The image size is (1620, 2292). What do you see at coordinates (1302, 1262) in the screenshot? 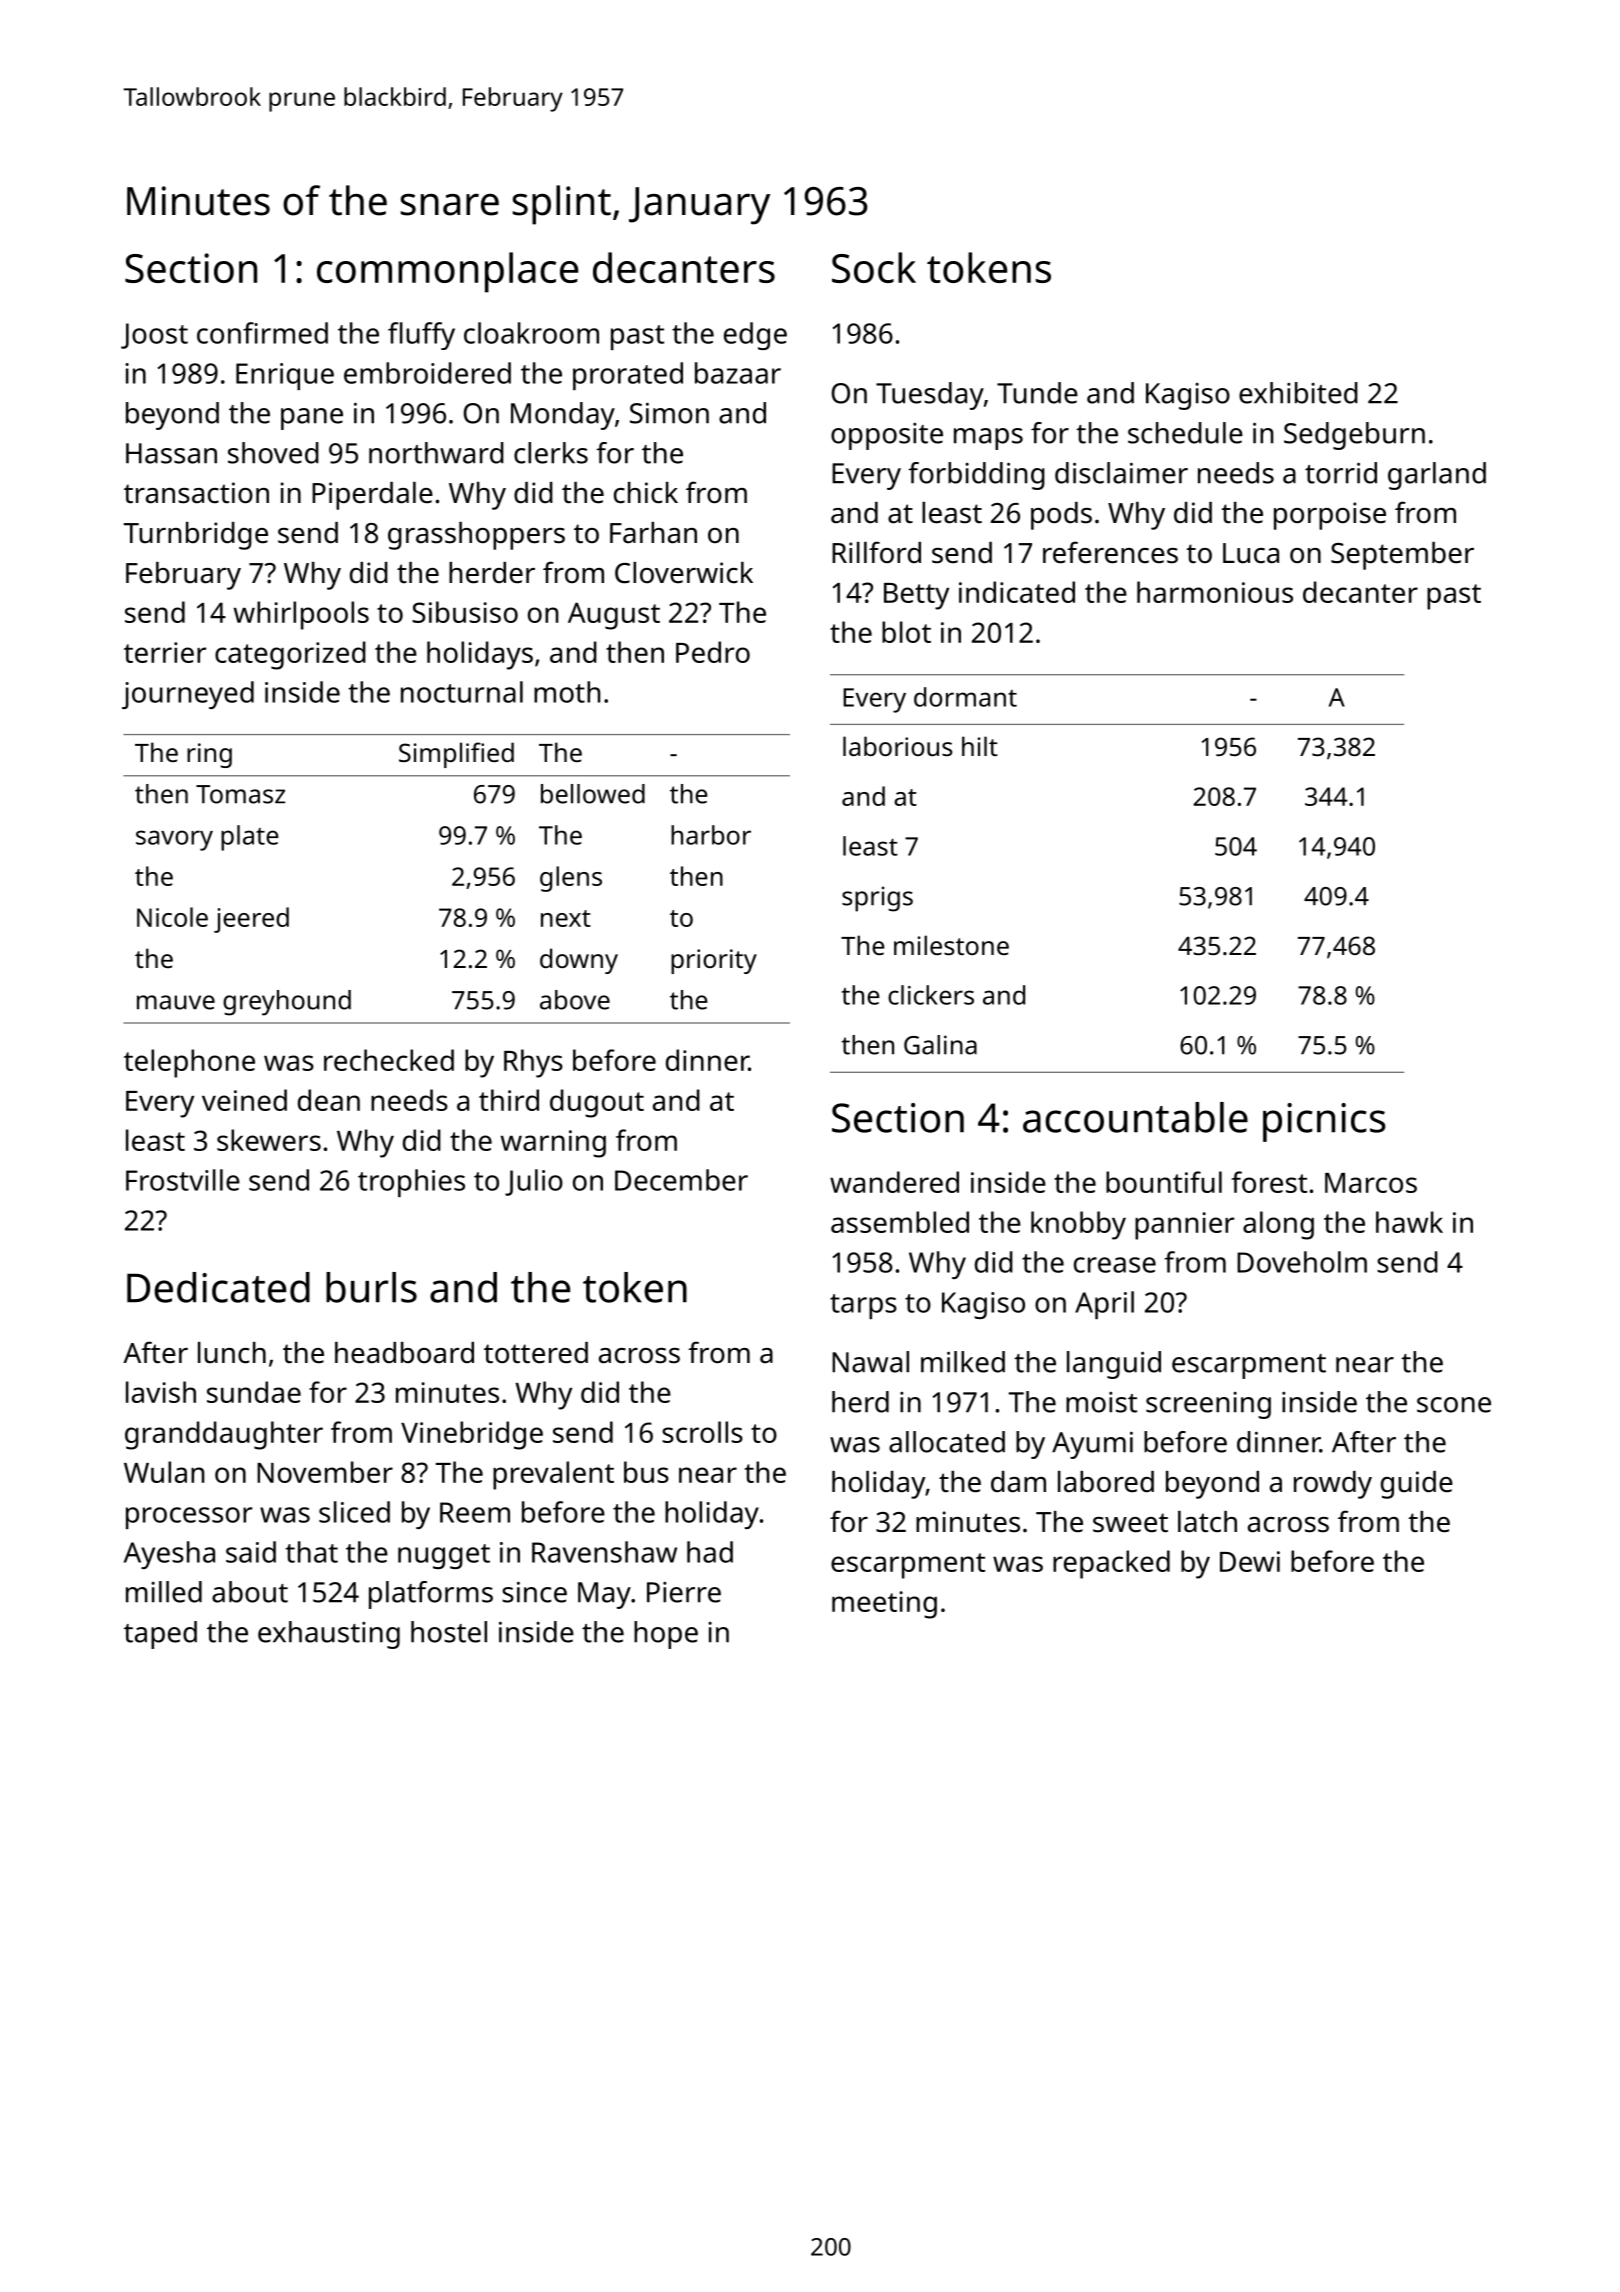
I see `Doveholm` at bounding box center [1302, 1262].
